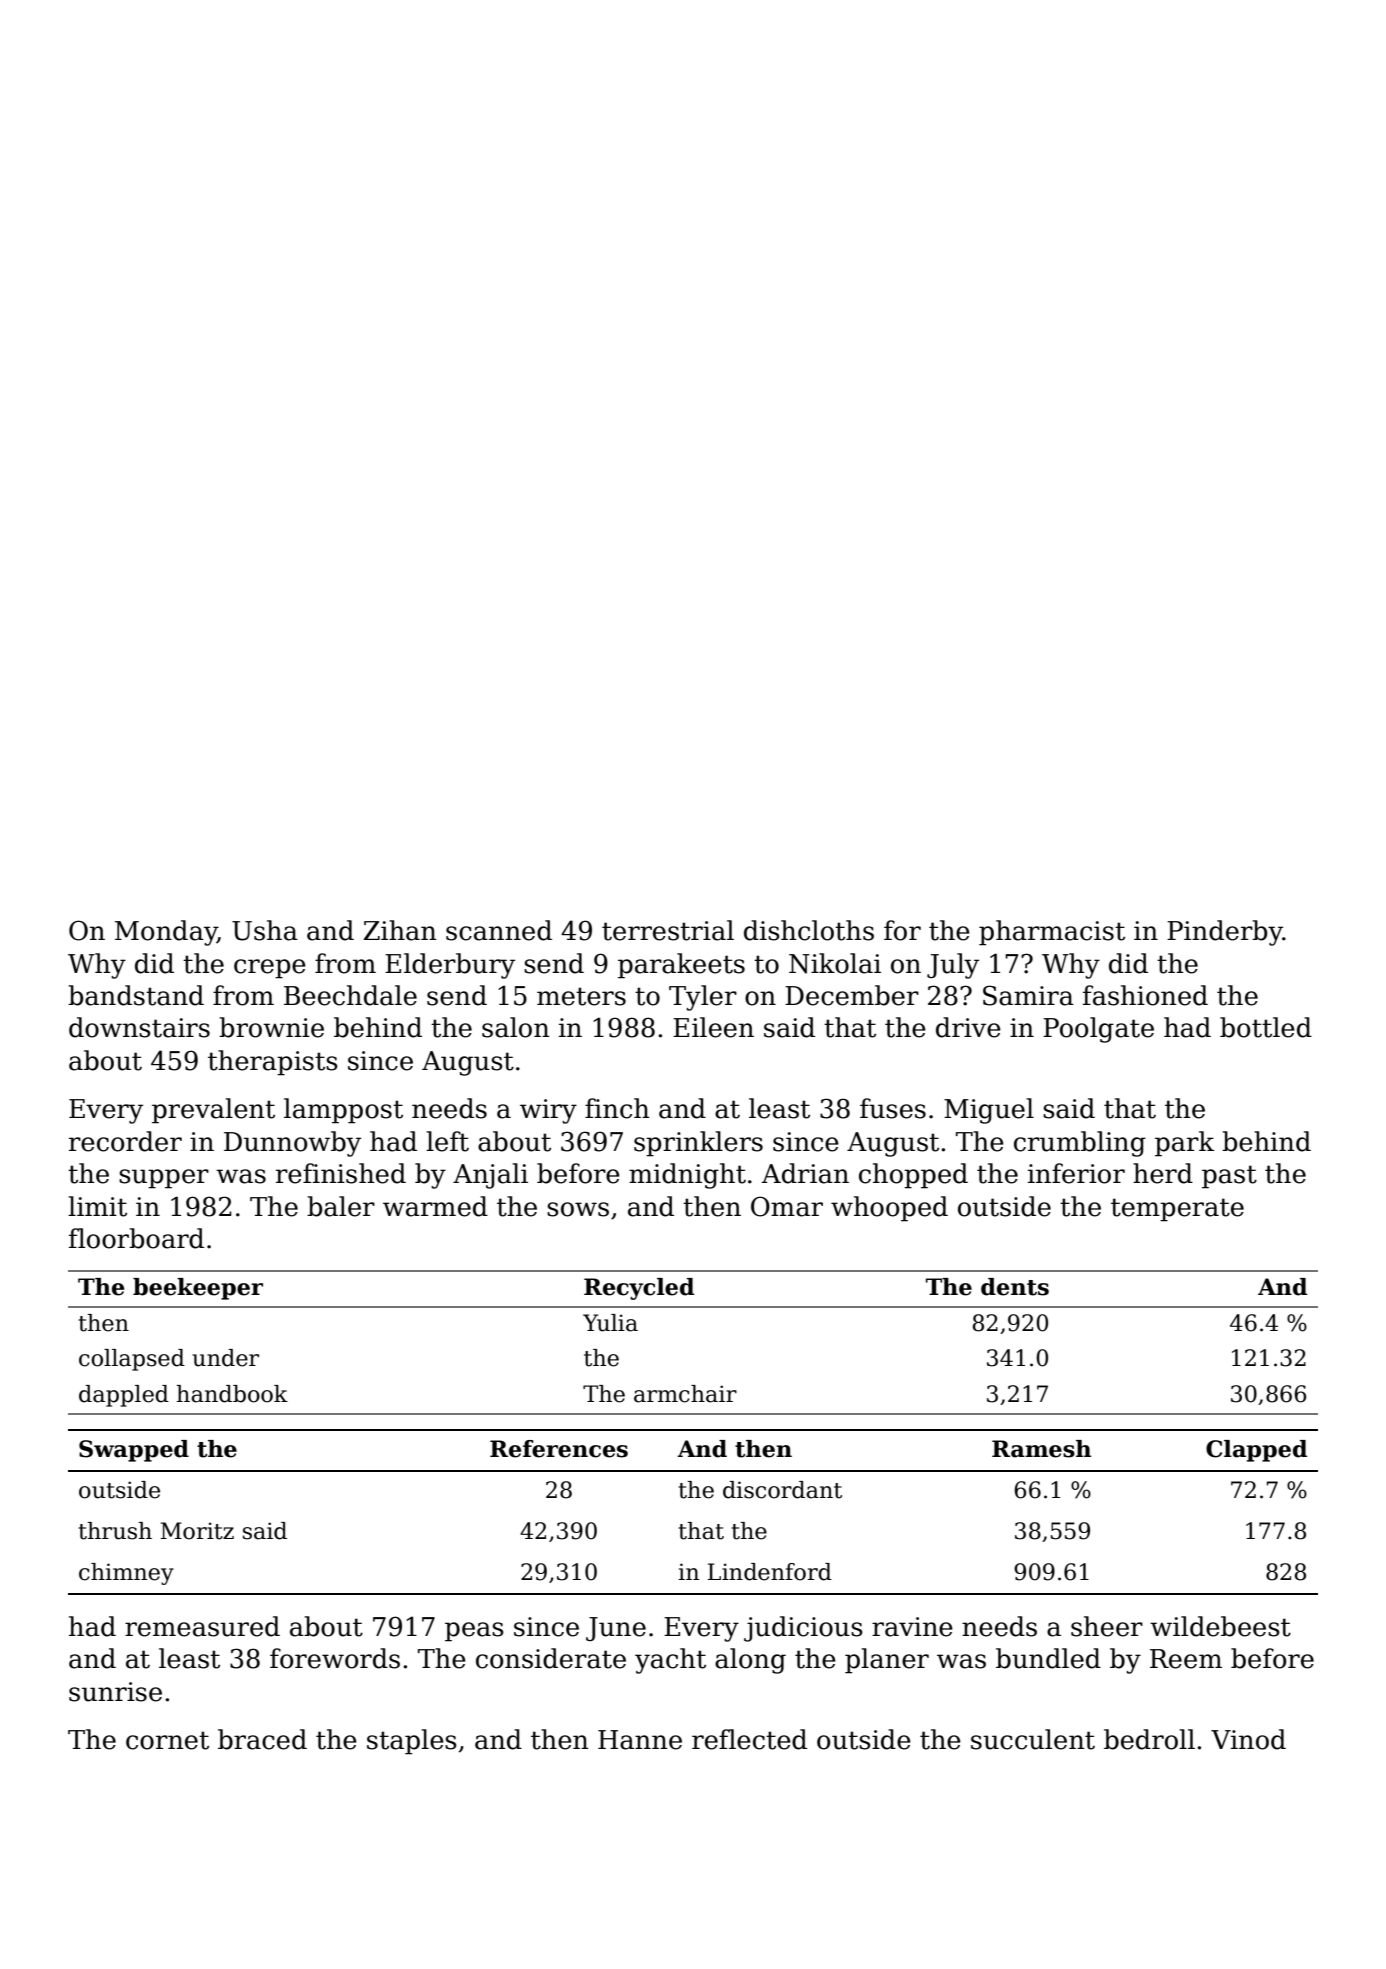  I want to click on midnight, so click(687, 1176).
